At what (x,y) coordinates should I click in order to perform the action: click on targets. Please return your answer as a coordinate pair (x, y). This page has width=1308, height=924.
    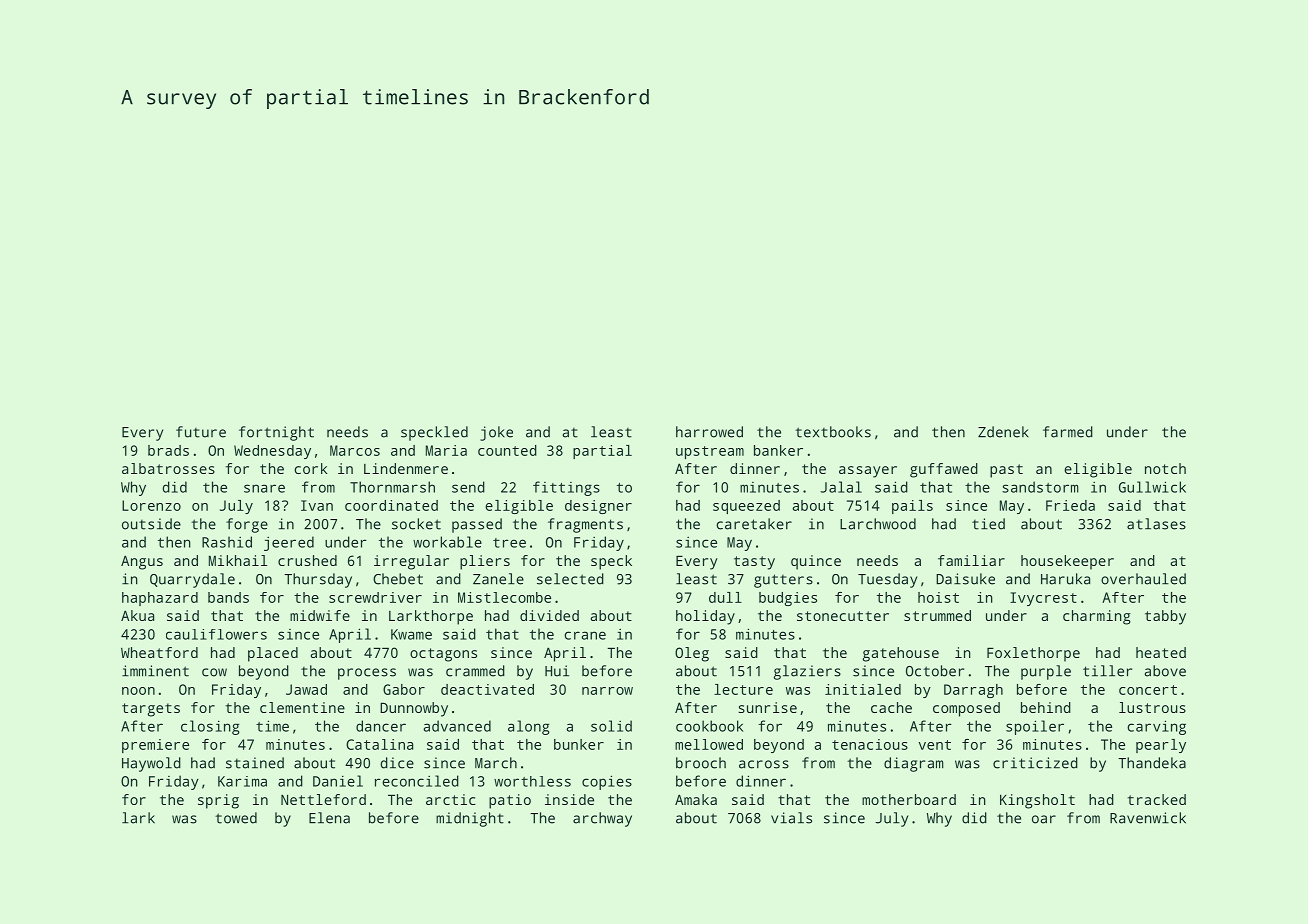
    Looking at the image, I should click on (151, 710).
